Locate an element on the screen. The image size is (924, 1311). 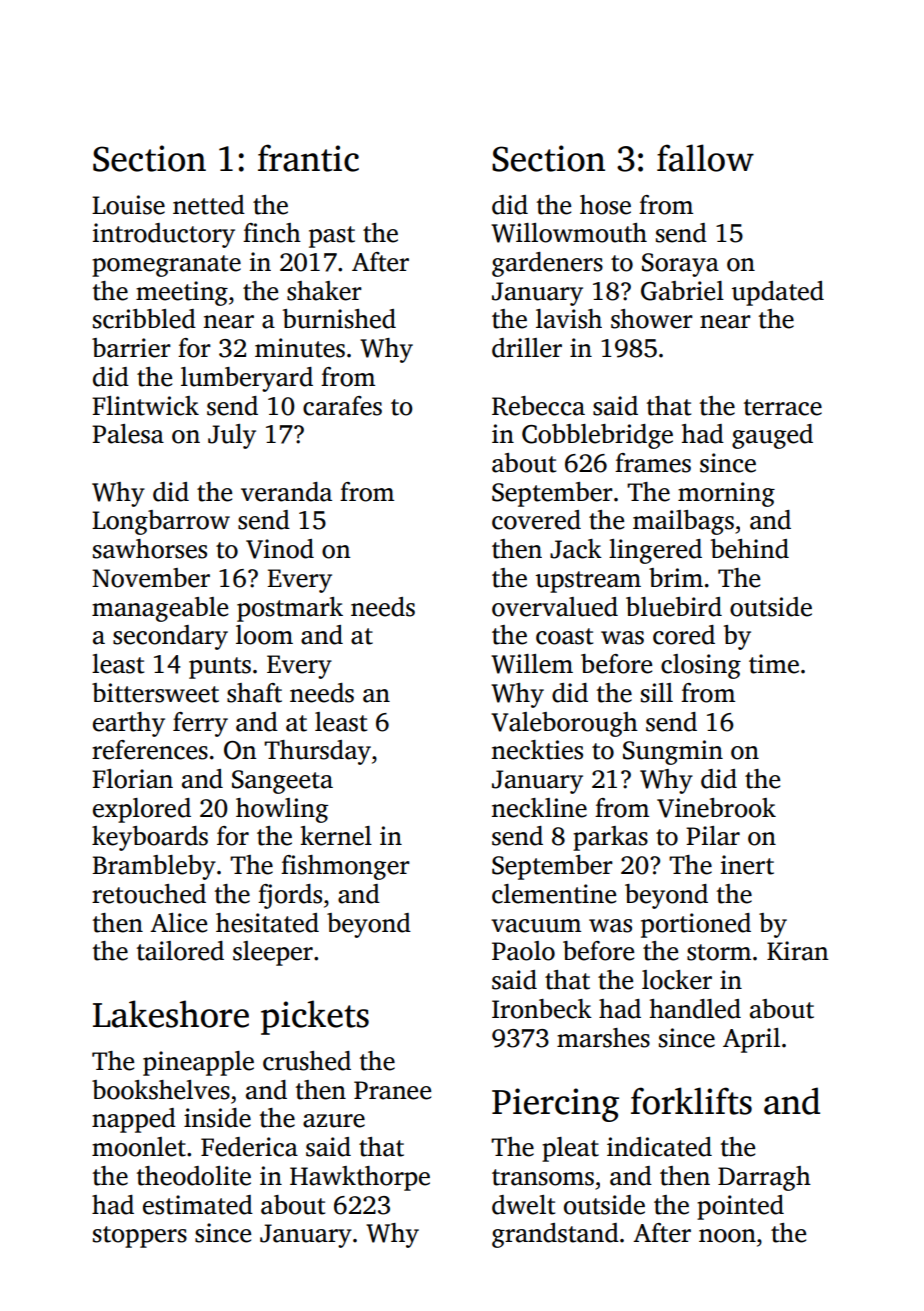
bookshelves is located at coordinates (161, 1090).
